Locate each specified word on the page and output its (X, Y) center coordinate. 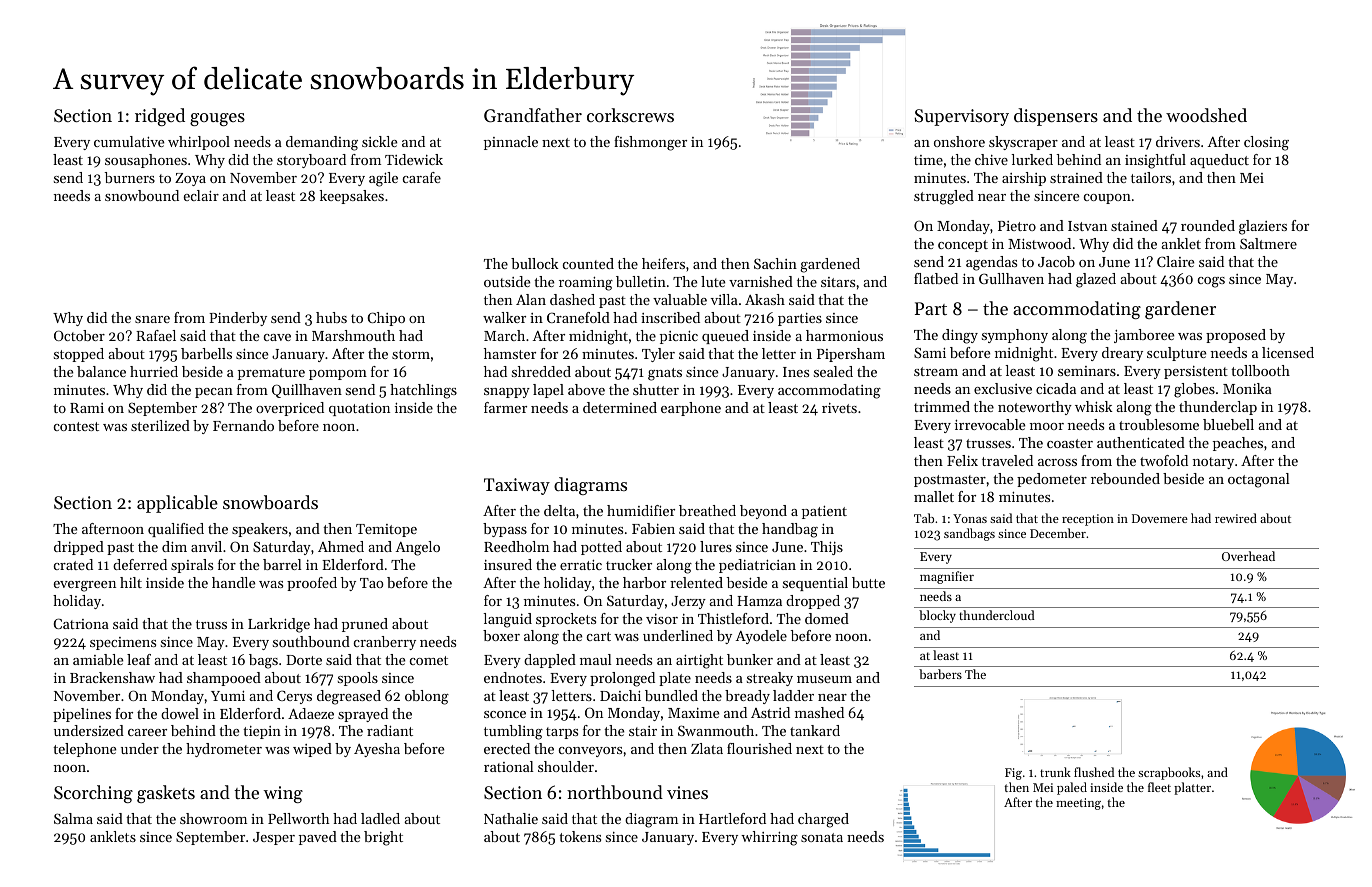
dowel (180, 713)
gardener (1180, 310)
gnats (665, 374)
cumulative (129, 141)
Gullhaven (1011, 278)
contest (76, 426)
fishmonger (650, 143)
